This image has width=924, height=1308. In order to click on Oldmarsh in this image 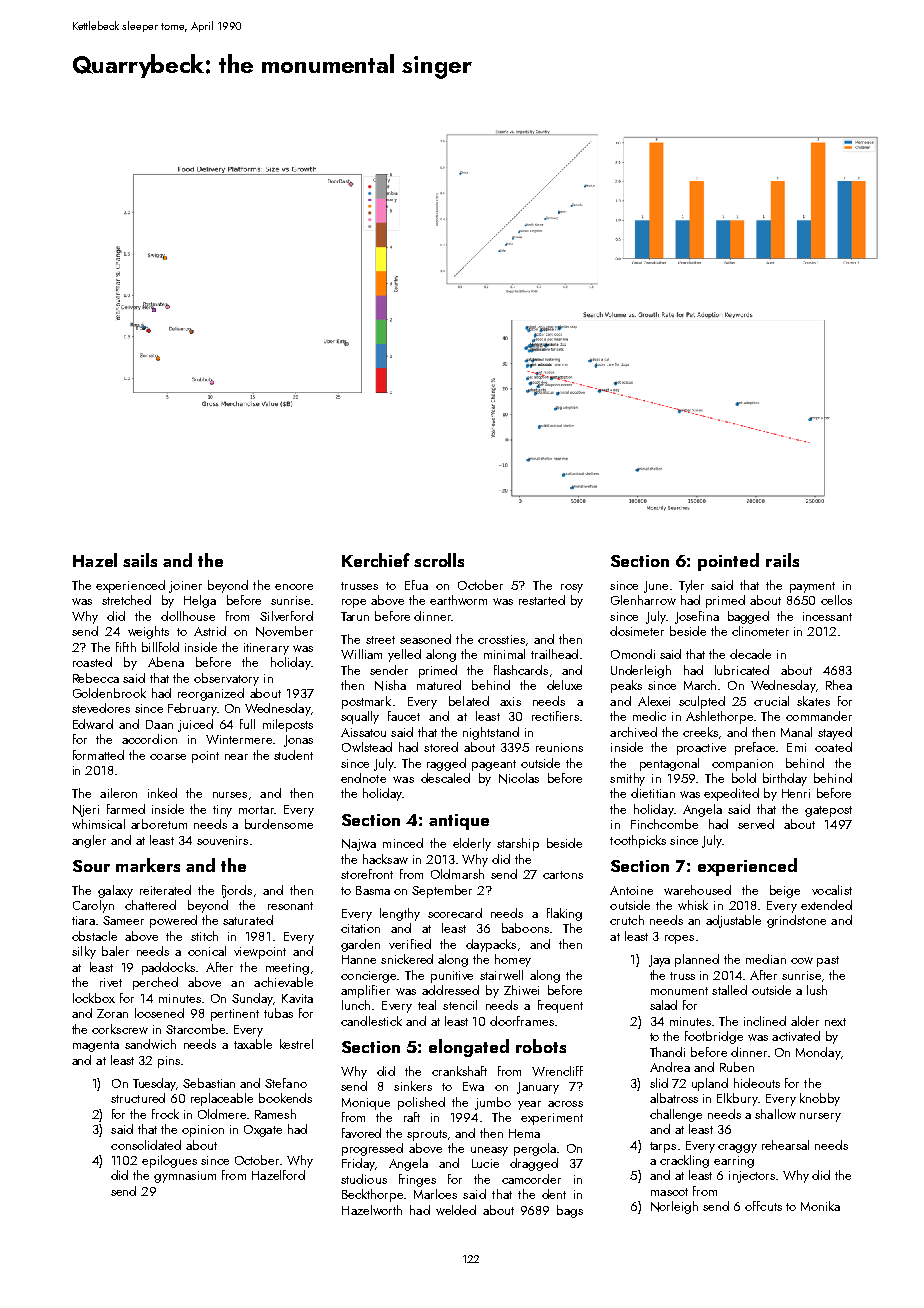, I will do `click(457, 874)`.
